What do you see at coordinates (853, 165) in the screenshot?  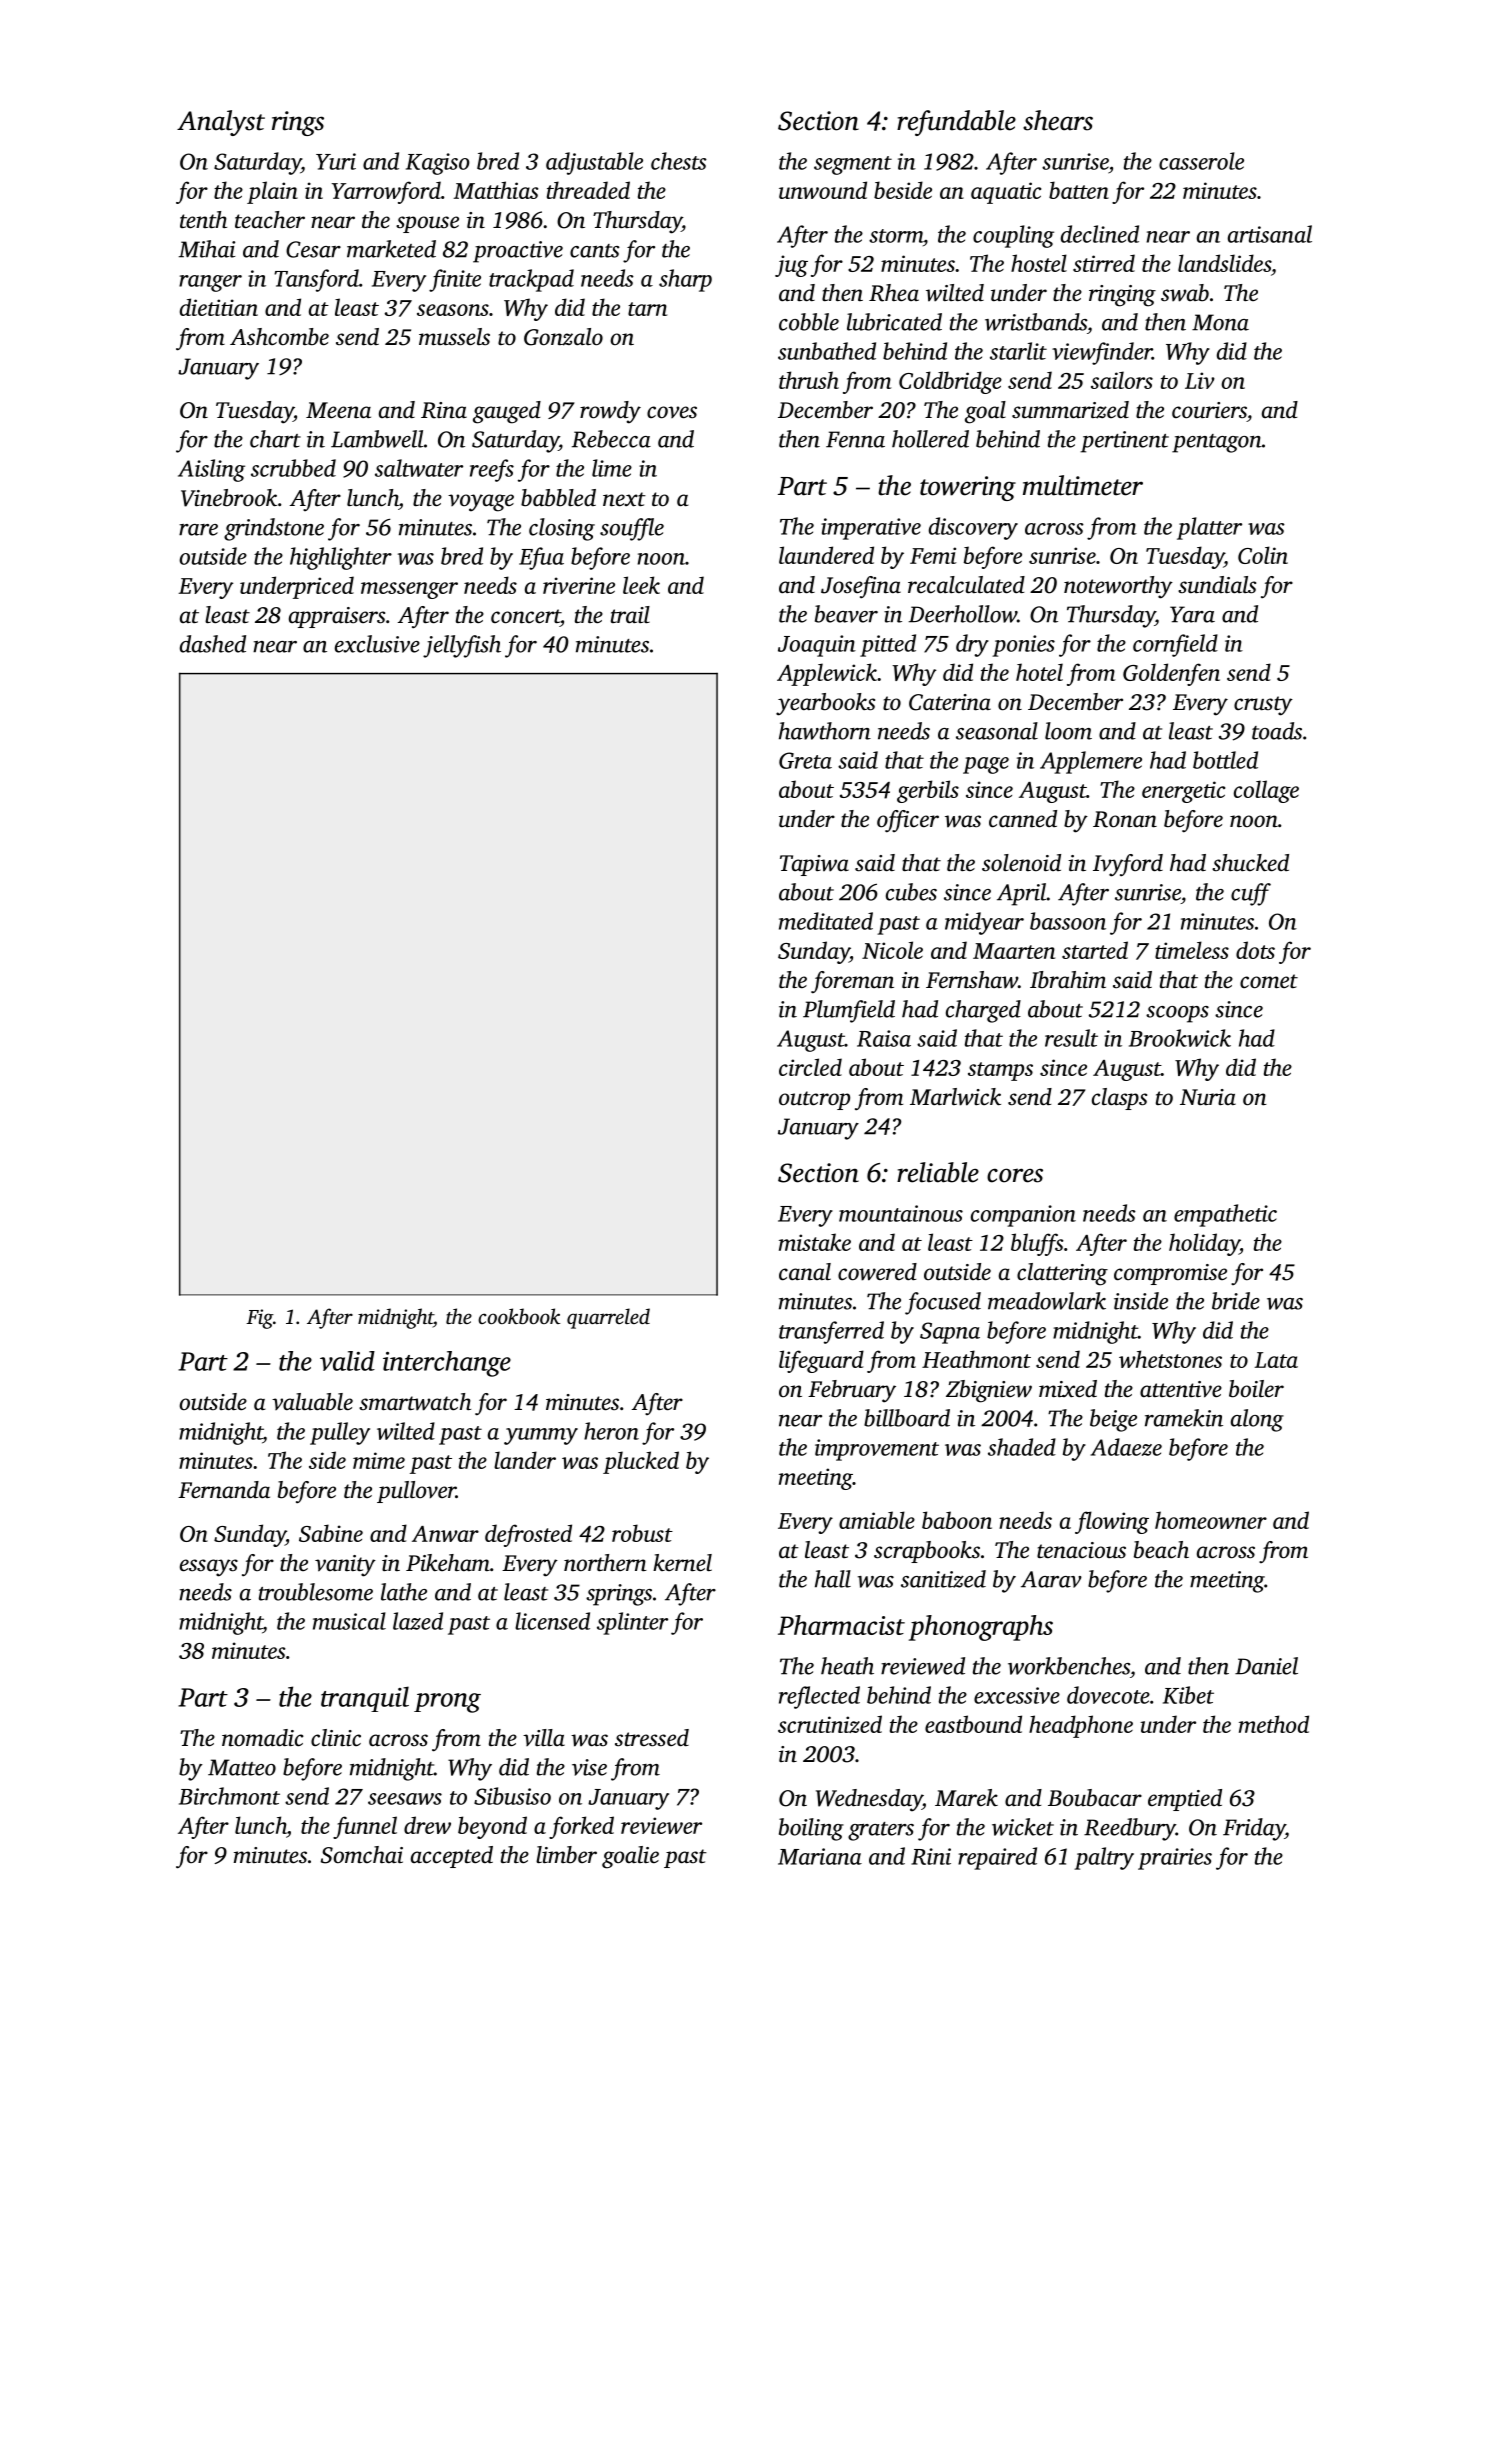 I see `segment` at bounding box center [853, 165].
